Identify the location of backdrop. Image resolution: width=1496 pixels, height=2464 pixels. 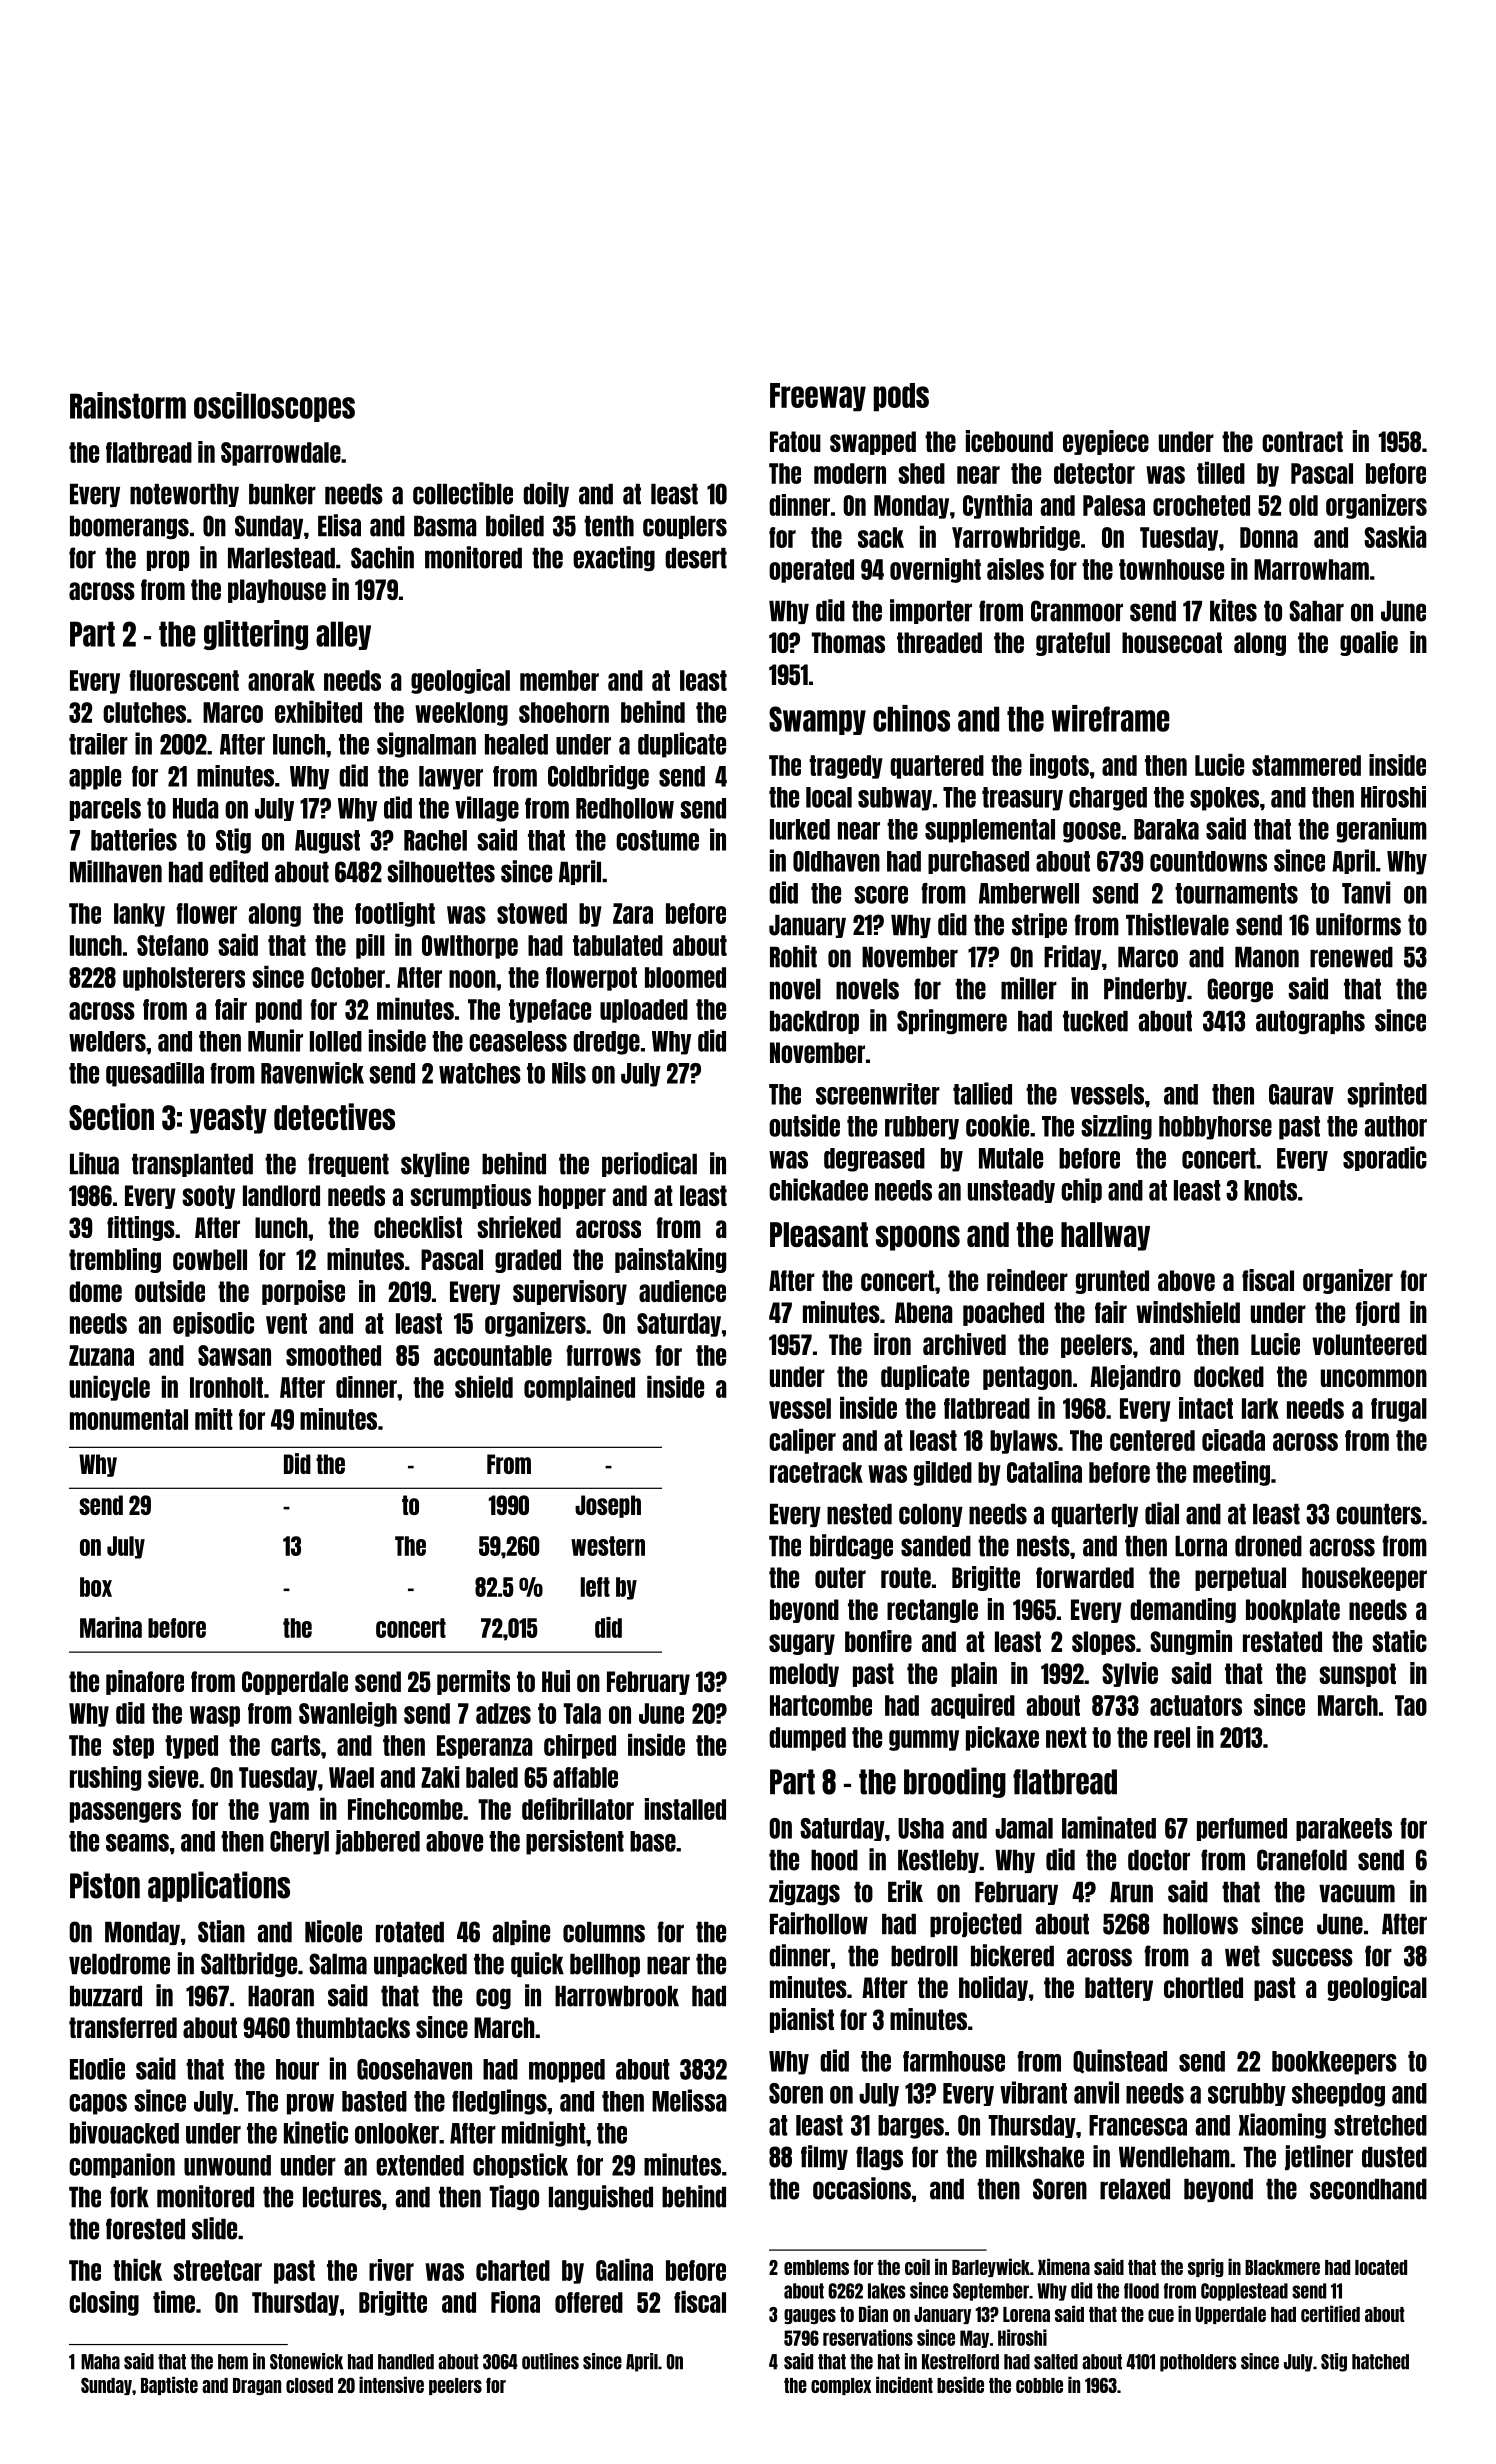
(814, 1022).
